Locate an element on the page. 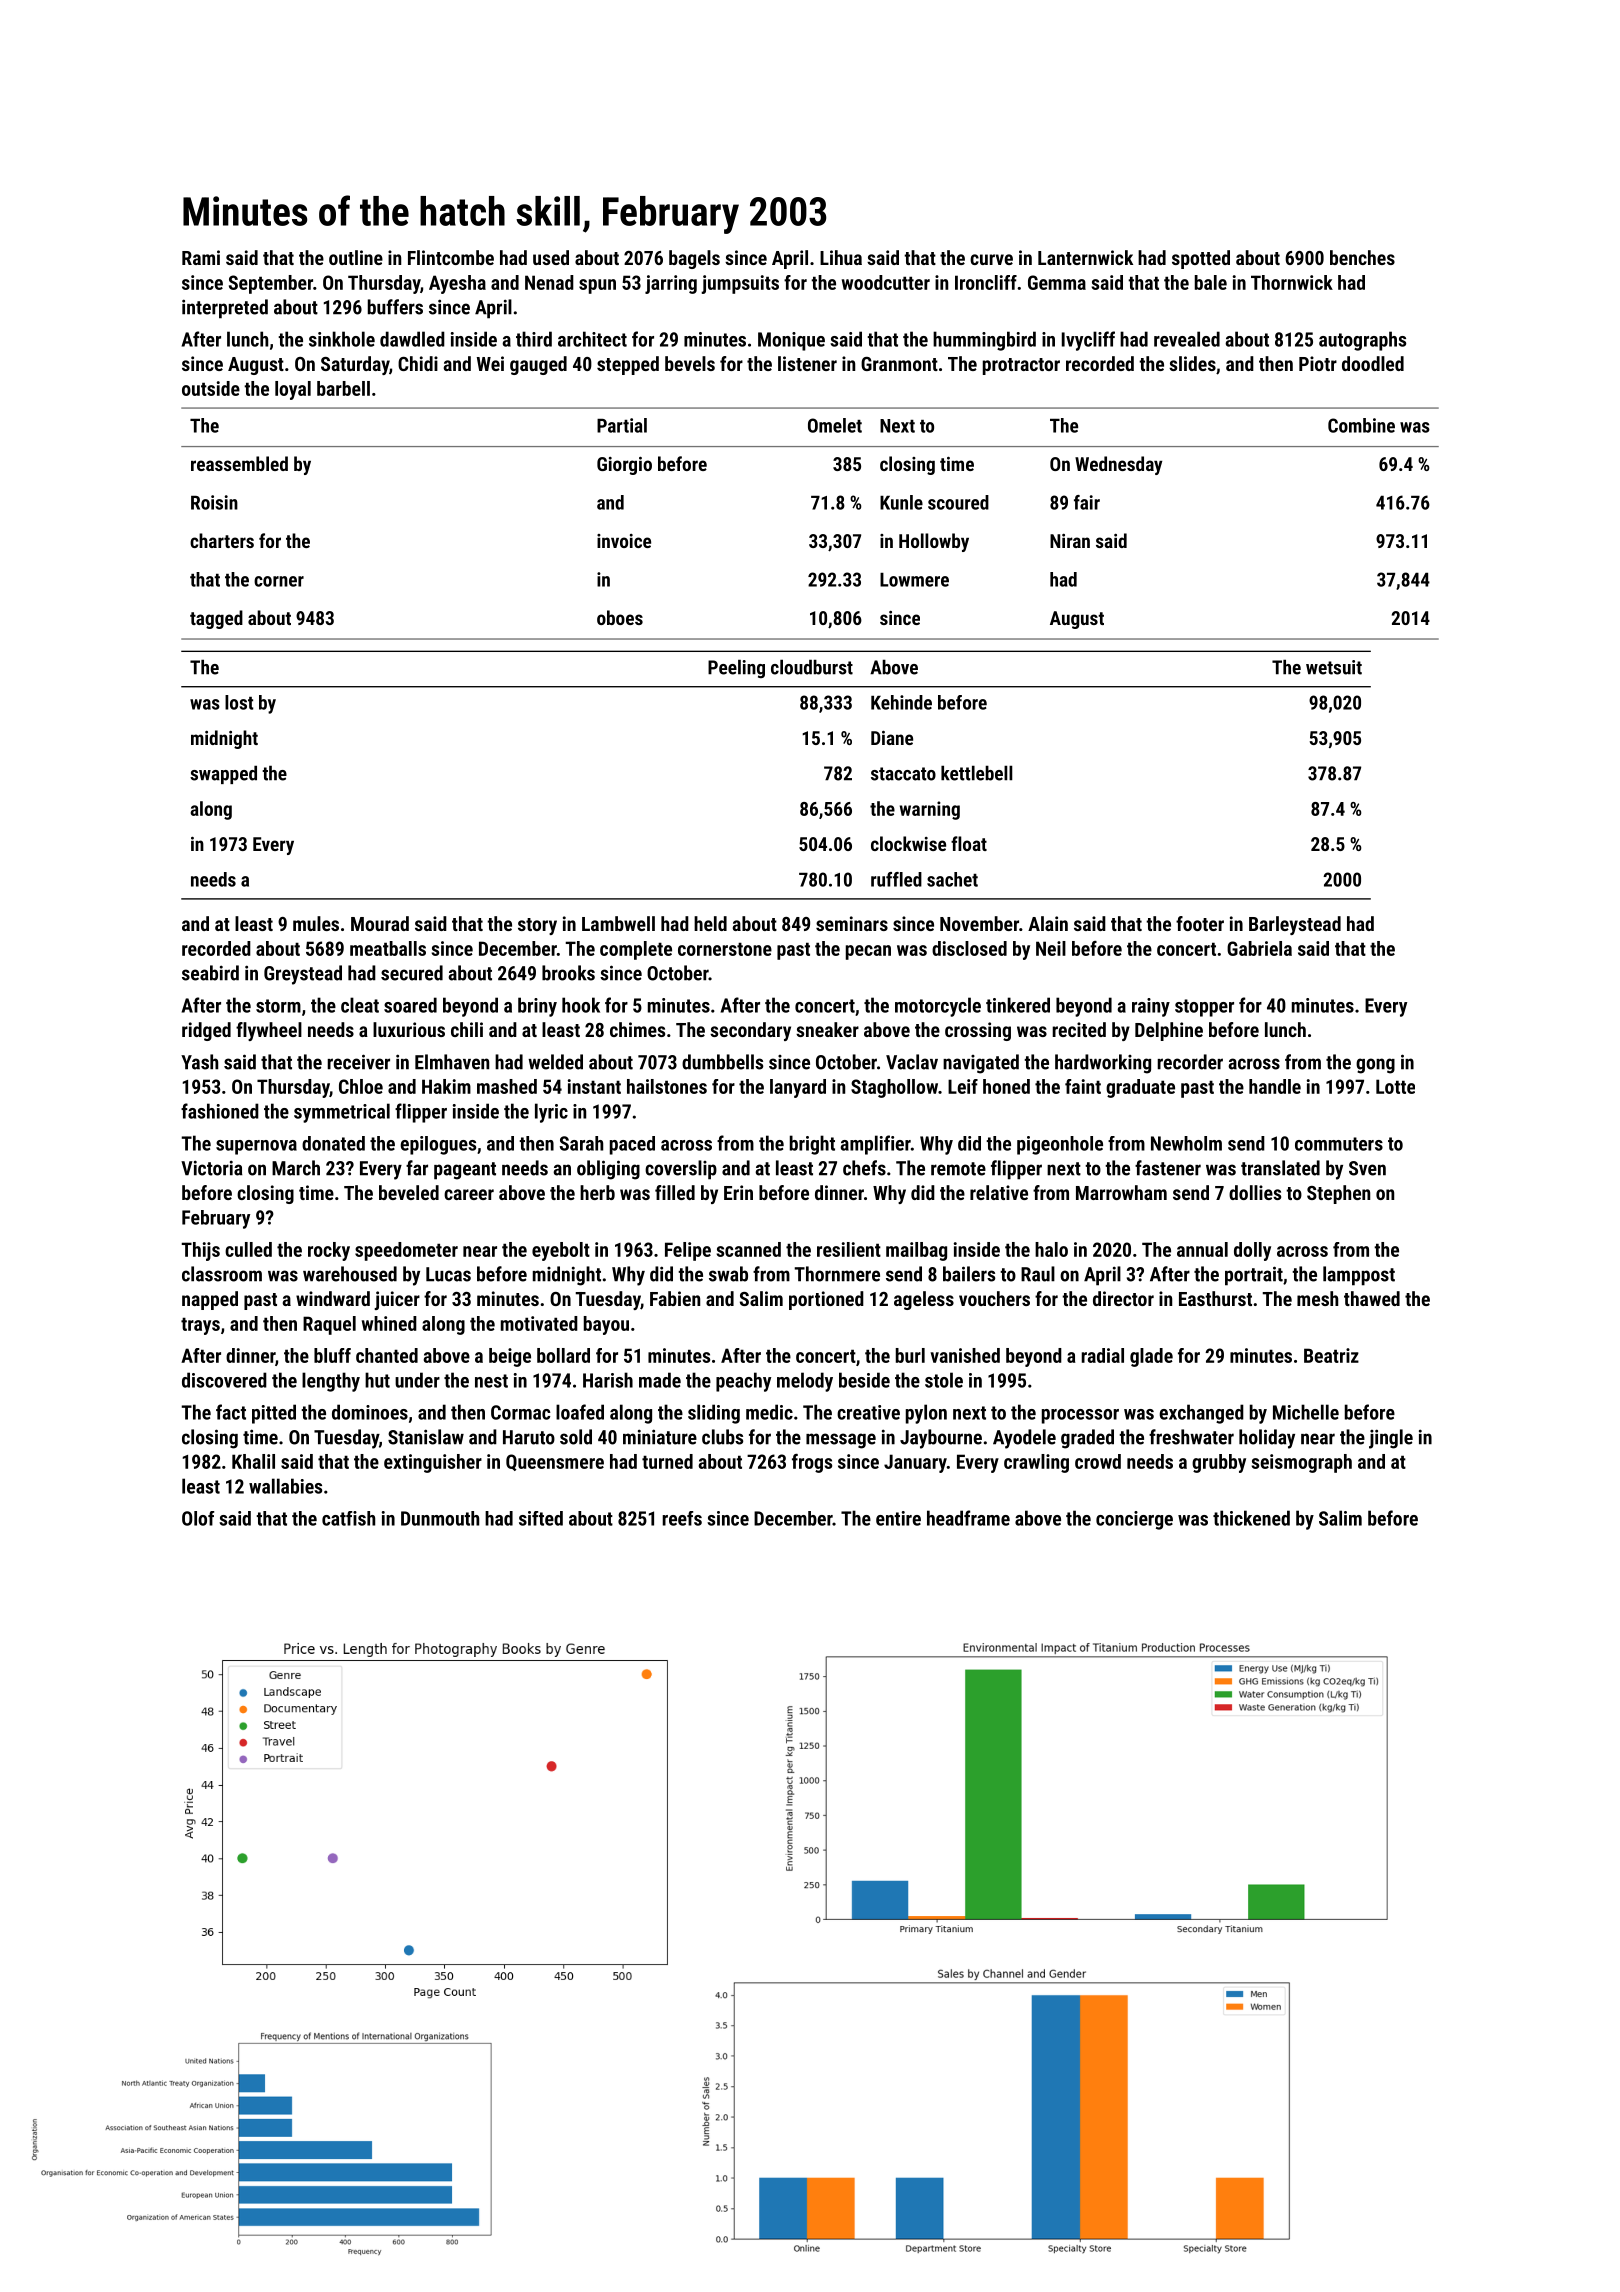 The height and width of the page is (2292, 1620). recited is located at coordinates (1079, 1029).
